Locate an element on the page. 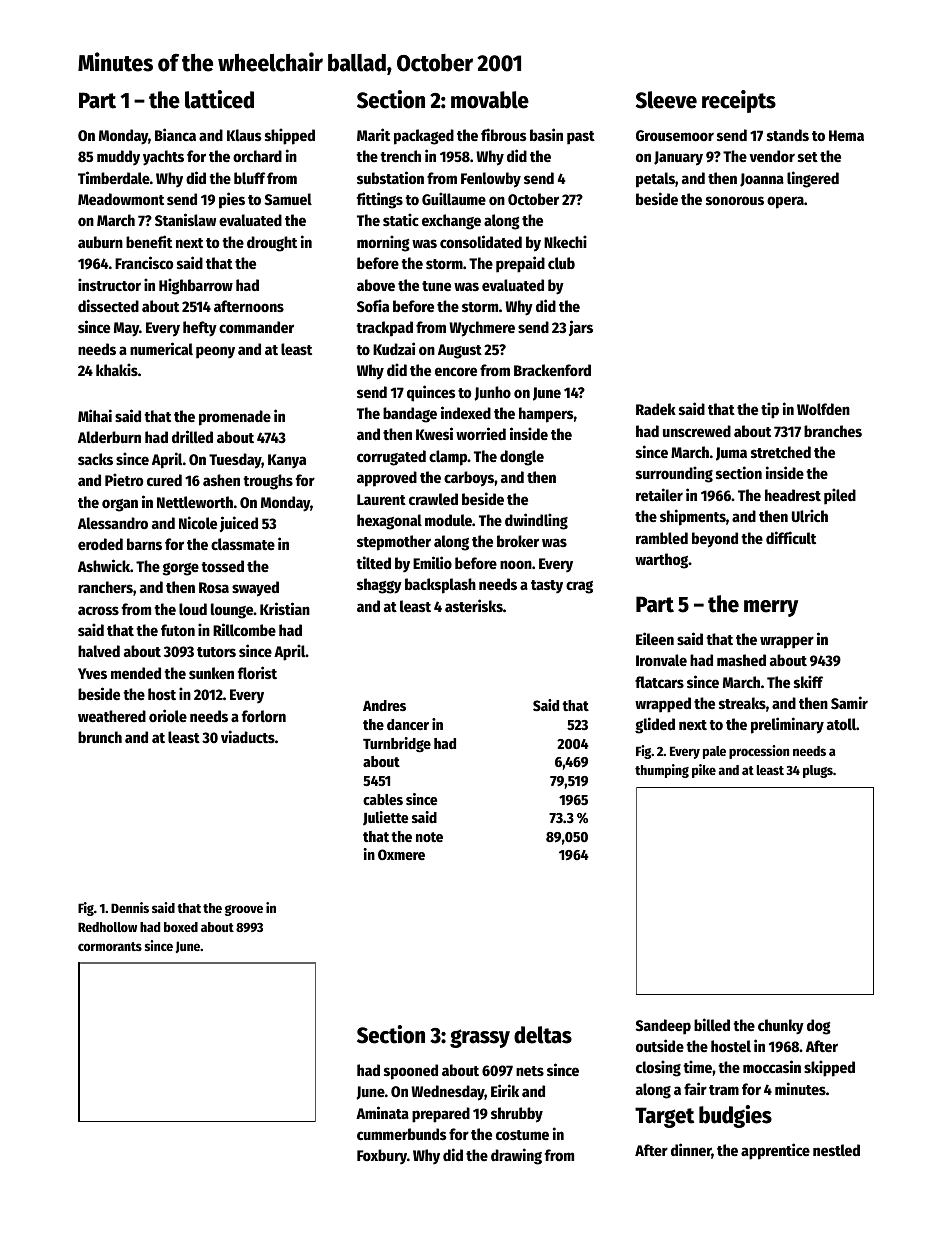 The image size is (952, 1233). brunch is located at coordinates (100, 737).
